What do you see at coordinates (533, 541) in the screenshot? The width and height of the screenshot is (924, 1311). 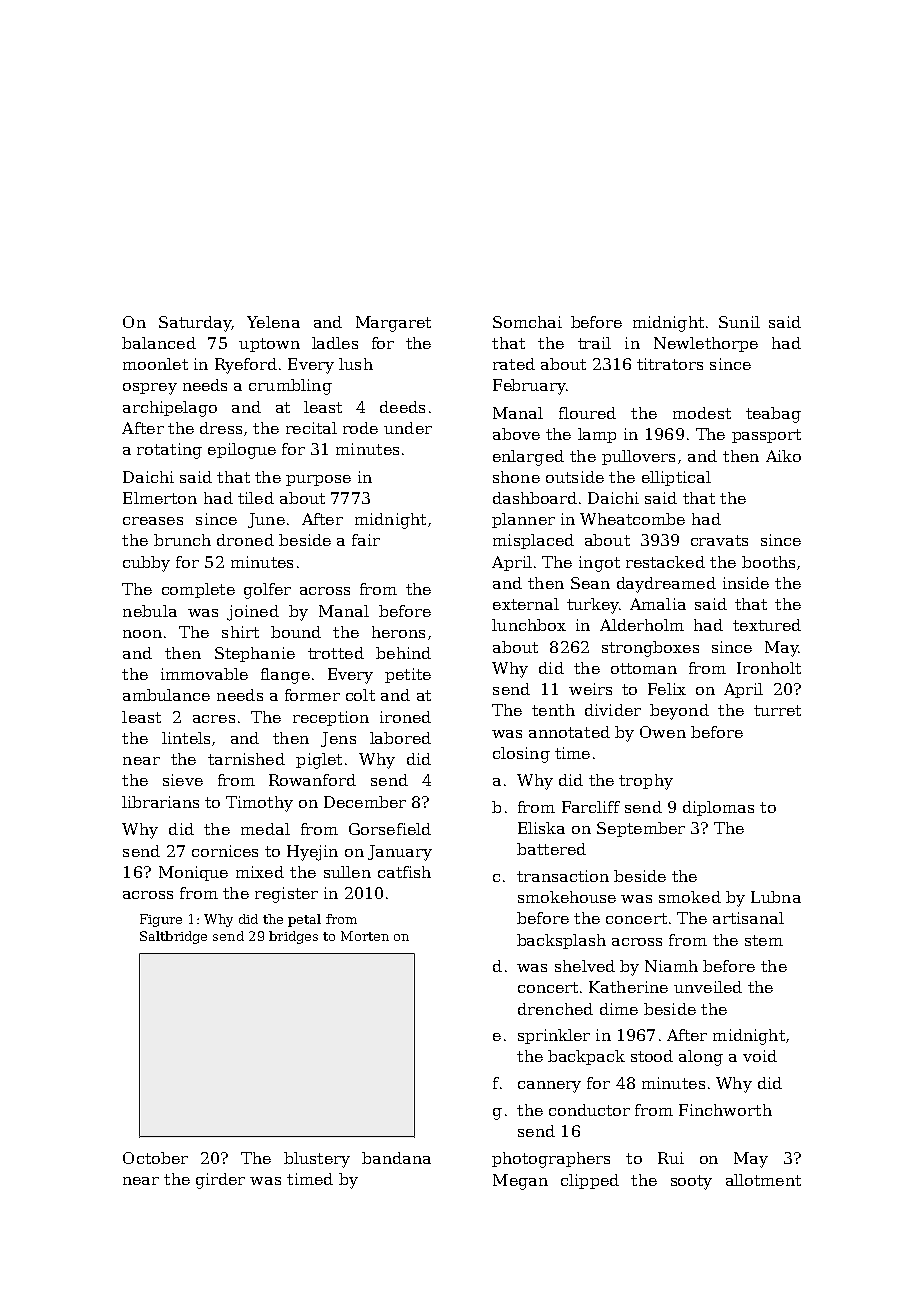 I see `misplaced` at bounding box center [533, 541].
